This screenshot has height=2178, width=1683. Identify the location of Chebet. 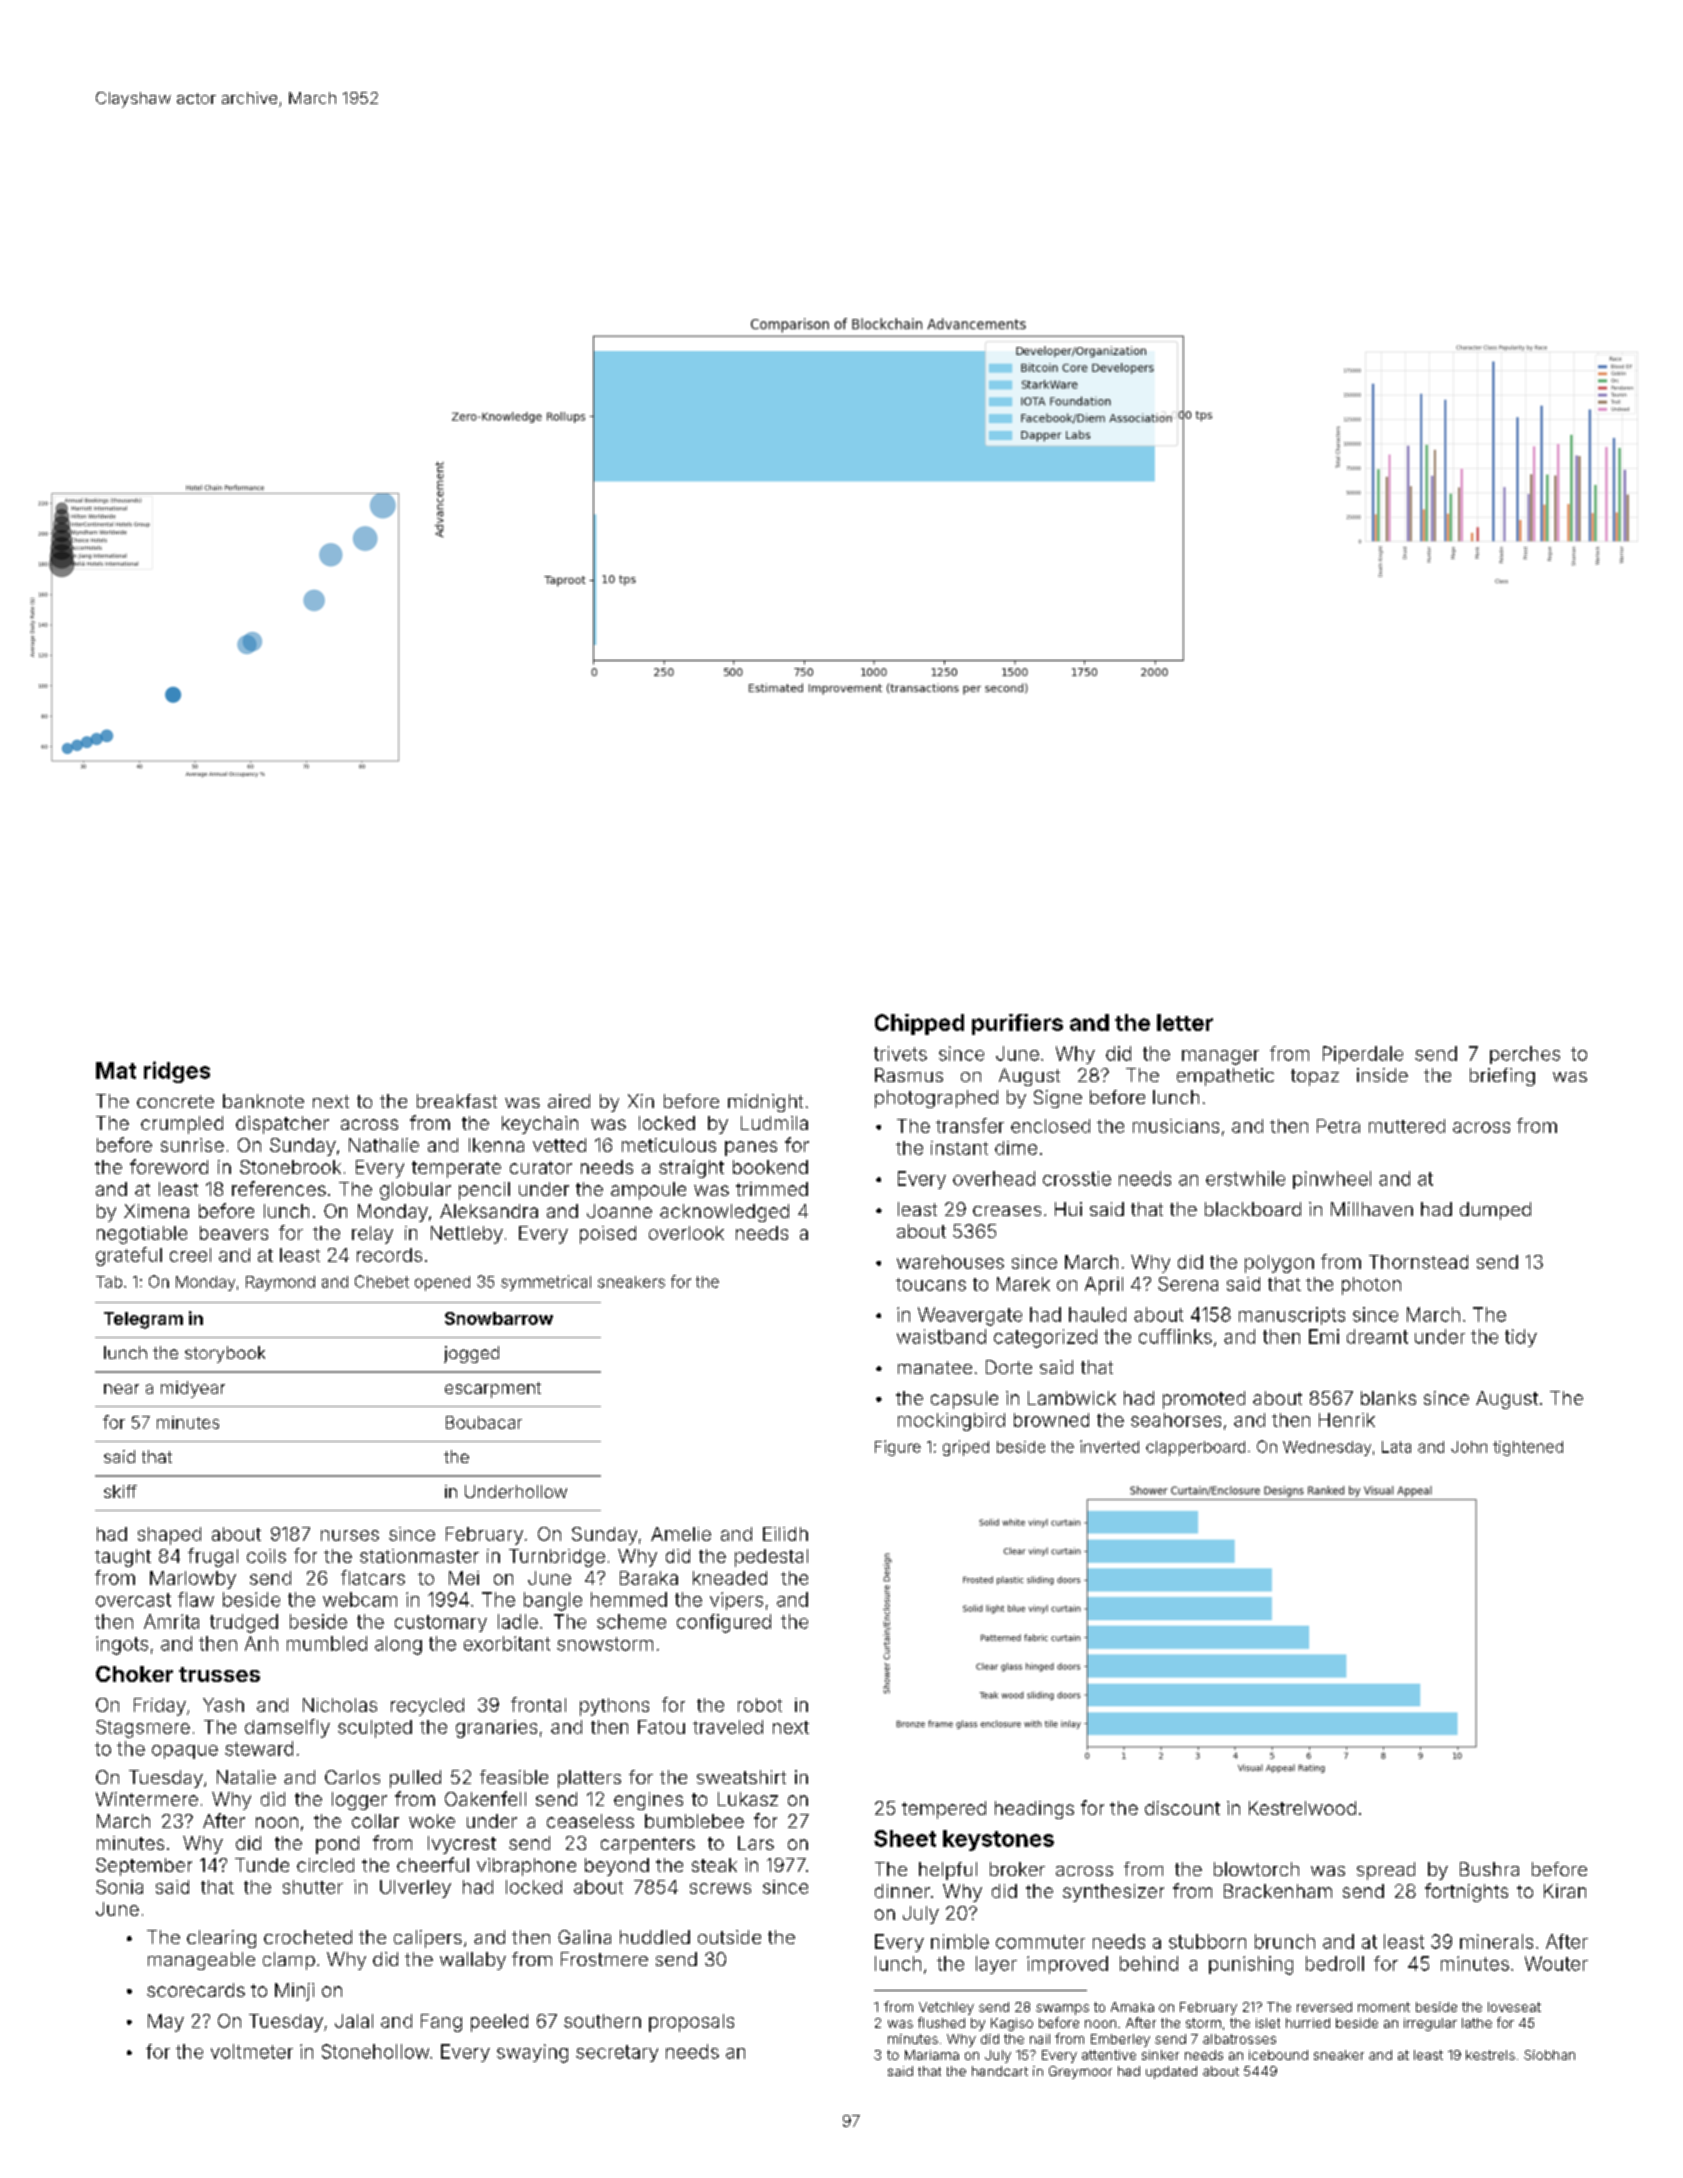
(382, 1281).
